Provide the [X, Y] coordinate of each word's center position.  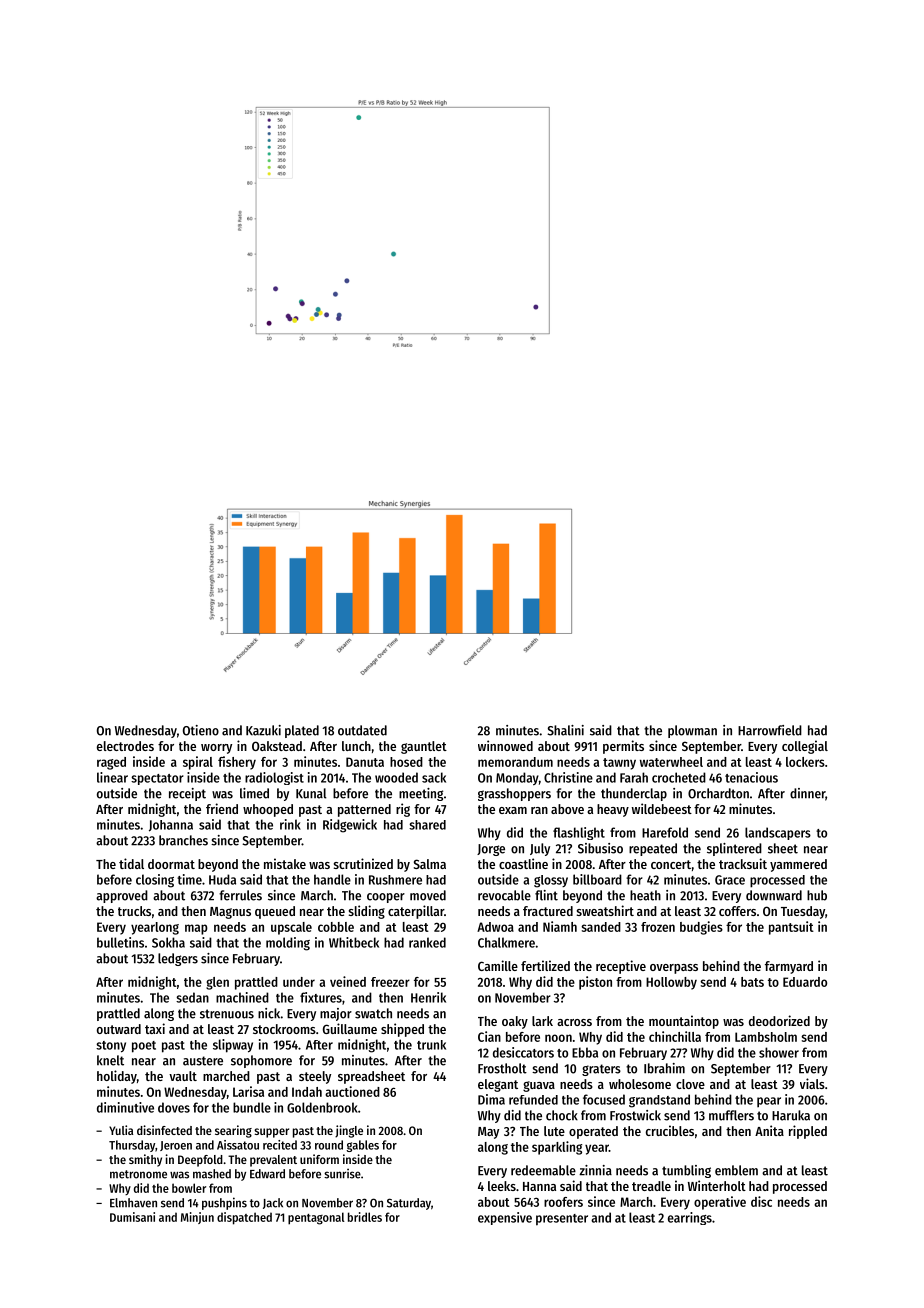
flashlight [579, 833]
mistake [285, 863]
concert [671, 864]
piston [595, 983]
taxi [155, 1028]
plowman [692, 731]
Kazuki [263, 730]
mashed [212, 1174]
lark [542, 1021]
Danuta [365, 762]
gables [362, 1146]
